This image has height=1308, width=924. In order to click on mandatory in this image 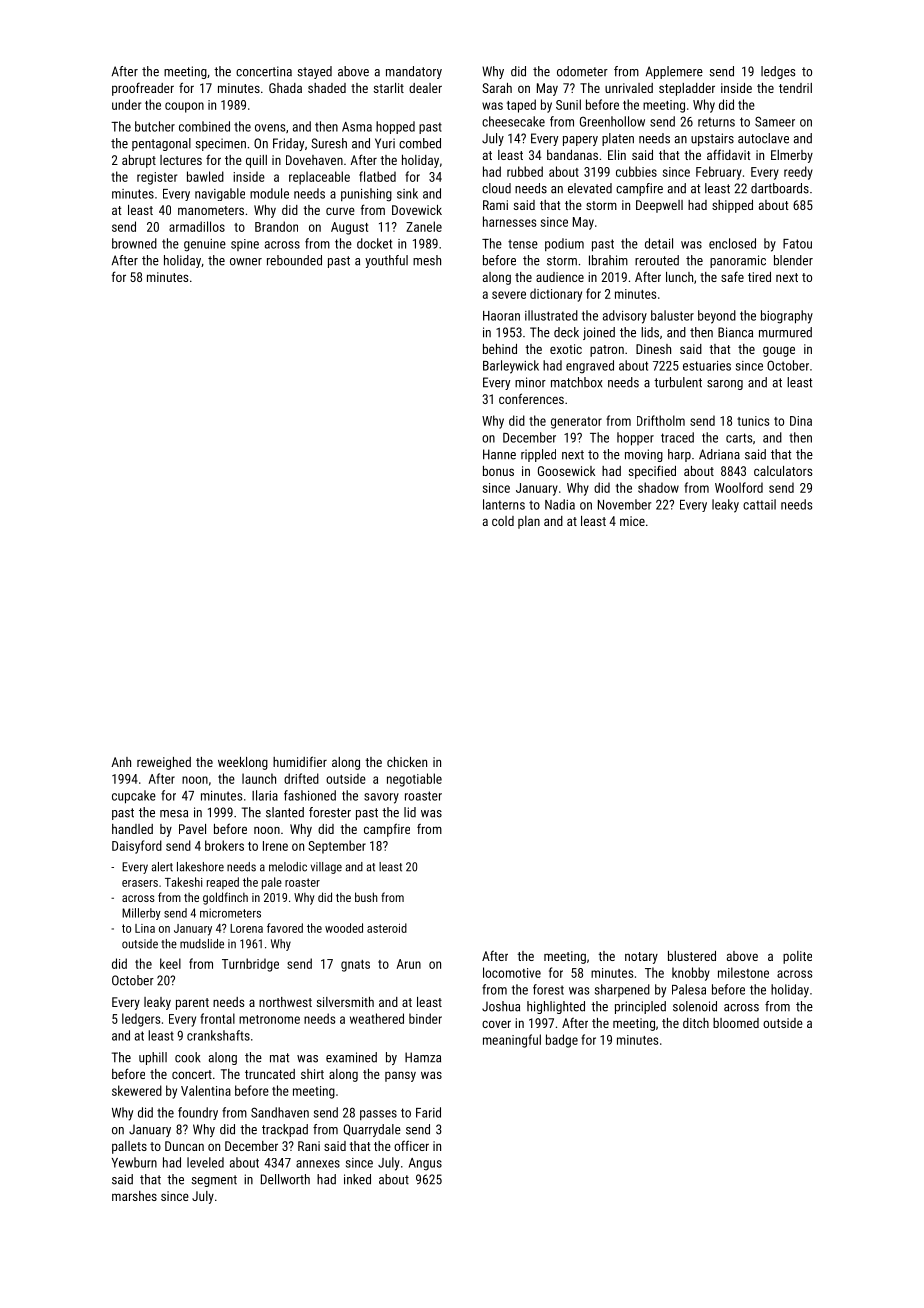, I will do `click(414, 72)`.
